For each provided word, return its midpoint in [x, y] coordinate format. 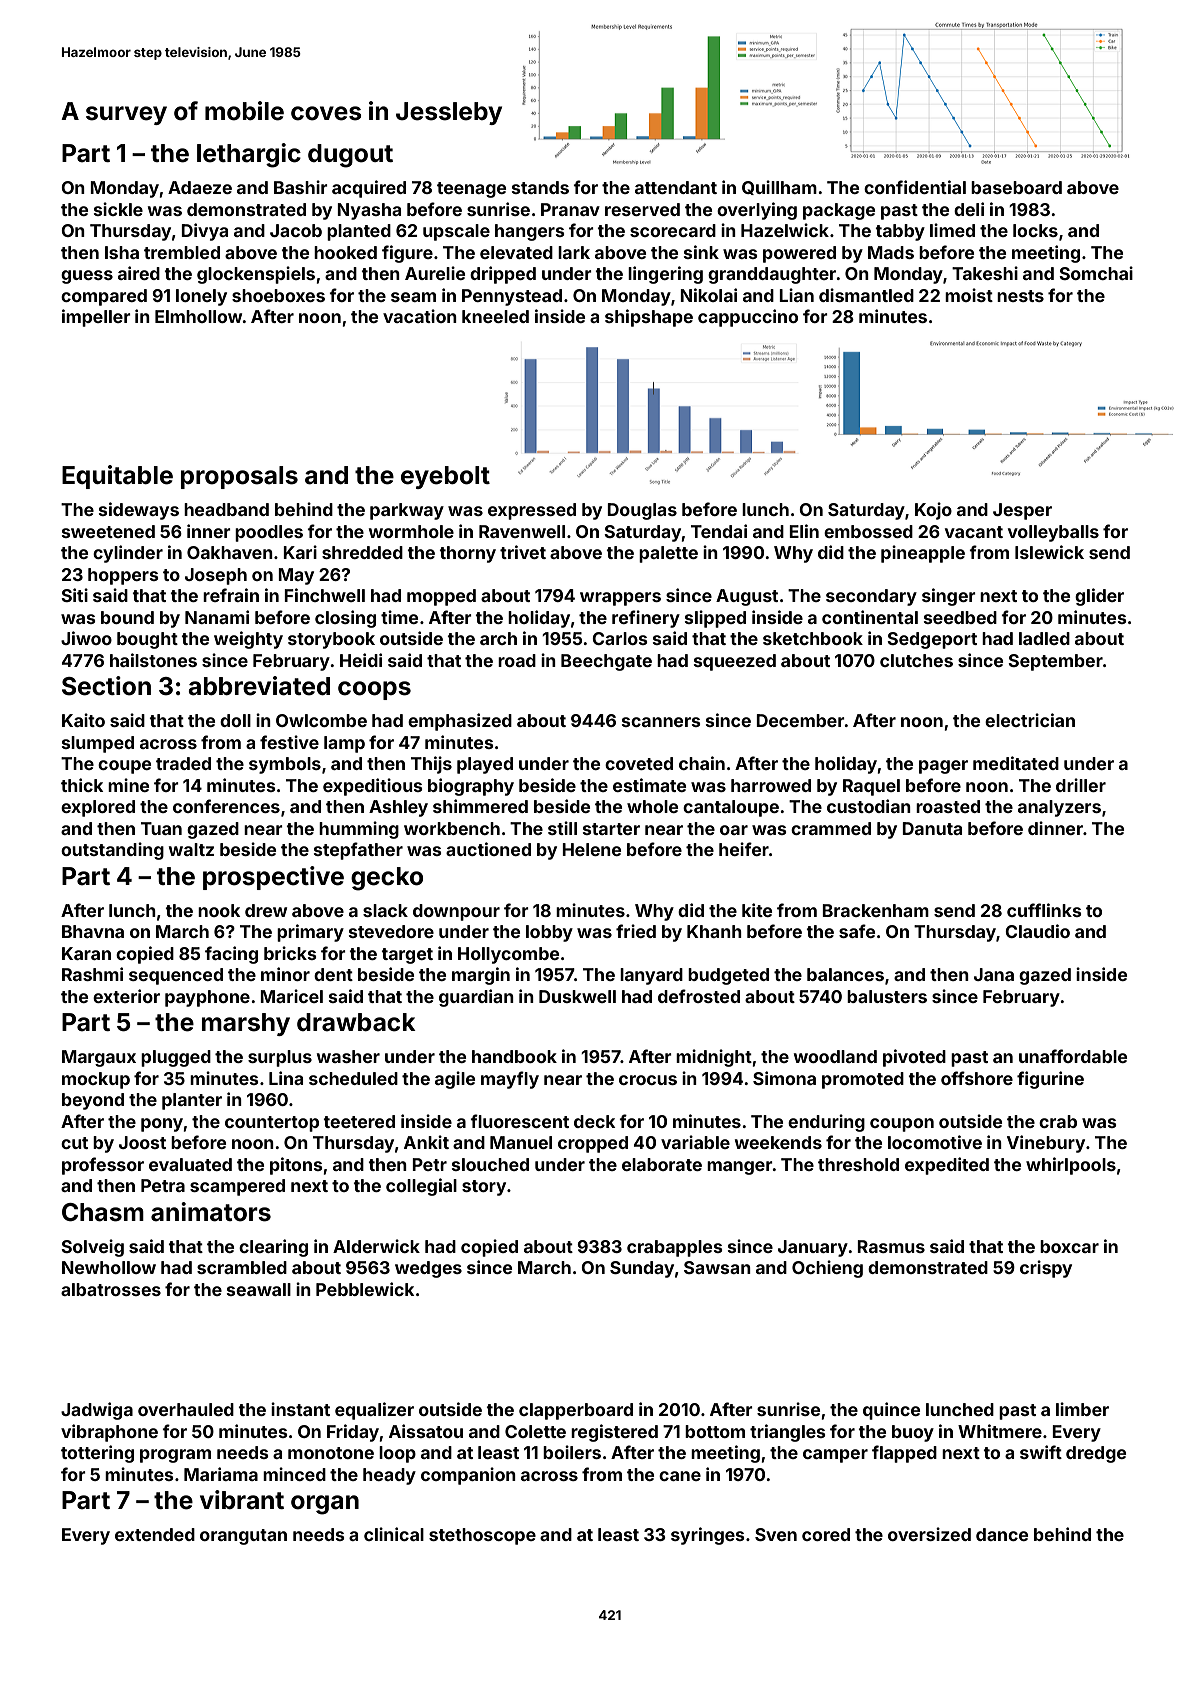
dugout [350, 156]
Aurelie [435, 273]
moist [969, 295]
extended [155, 1534]
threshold [858, 1164]
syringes [707, 1536]
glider [1099, 597]
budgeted [728, 976]
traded [183, 763]
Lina [286, 1078]
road [517, 660]
